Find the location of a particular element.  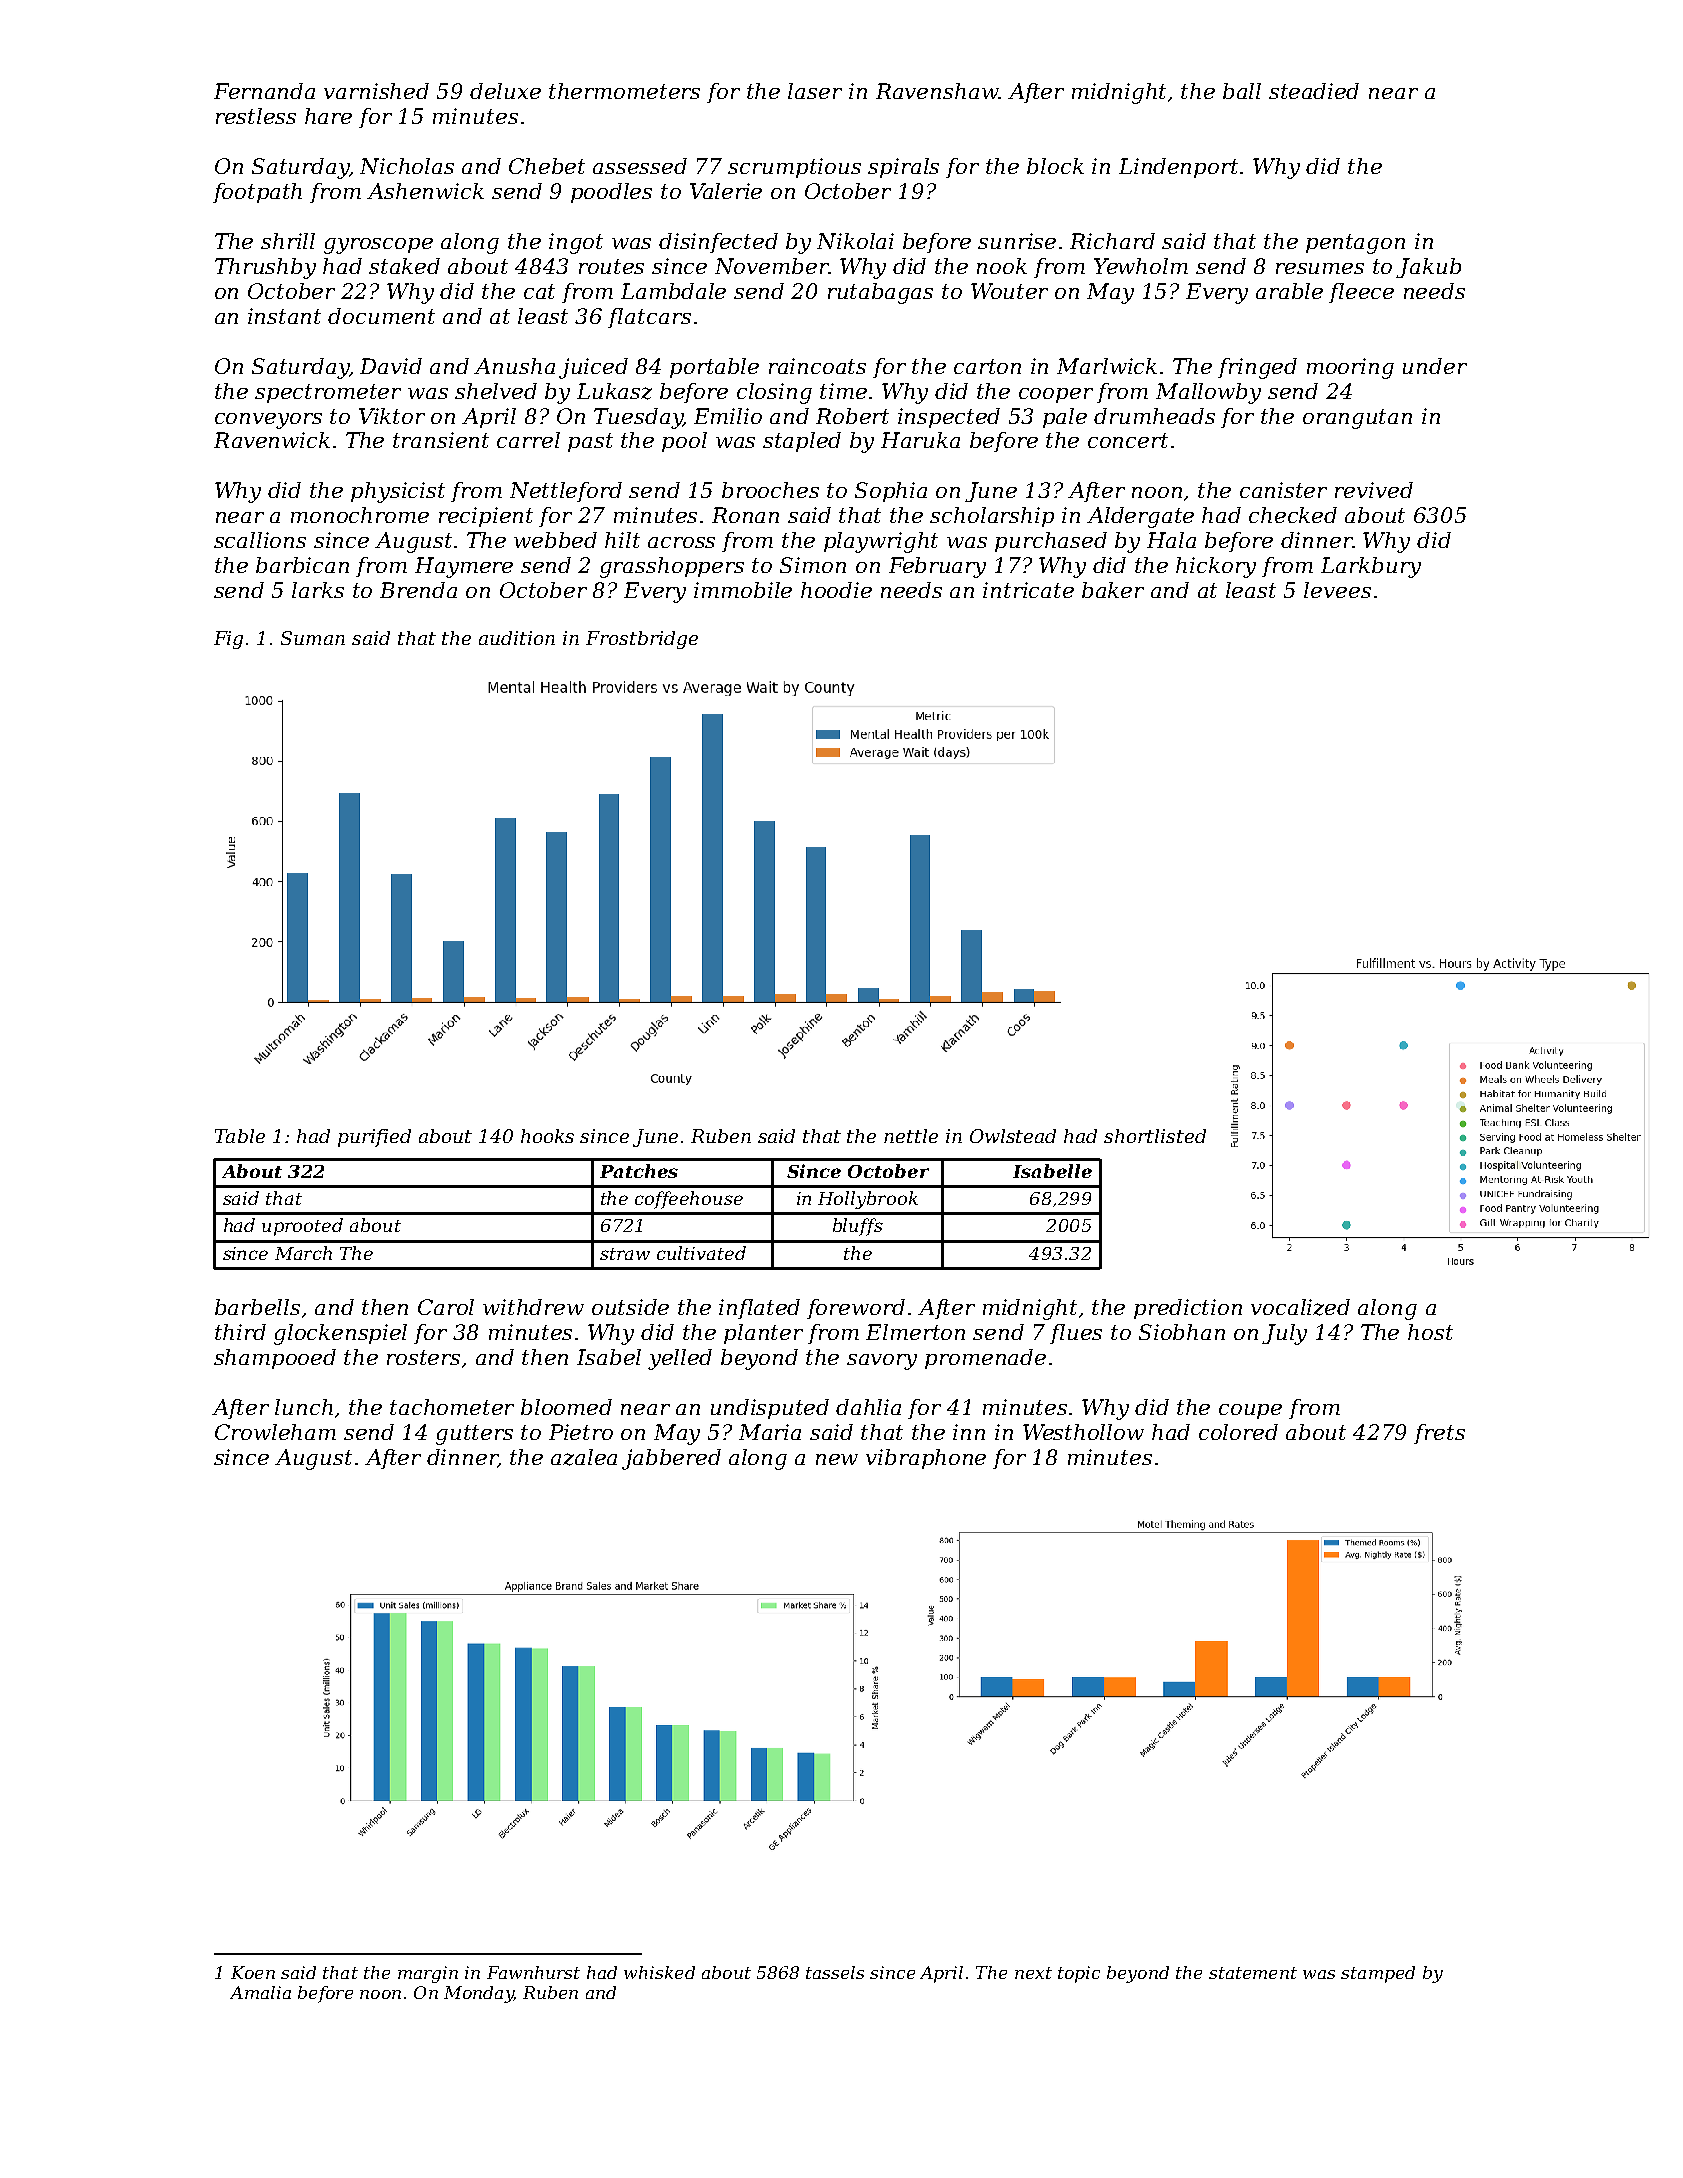

Haymere is located at coordinates (464, 567).
